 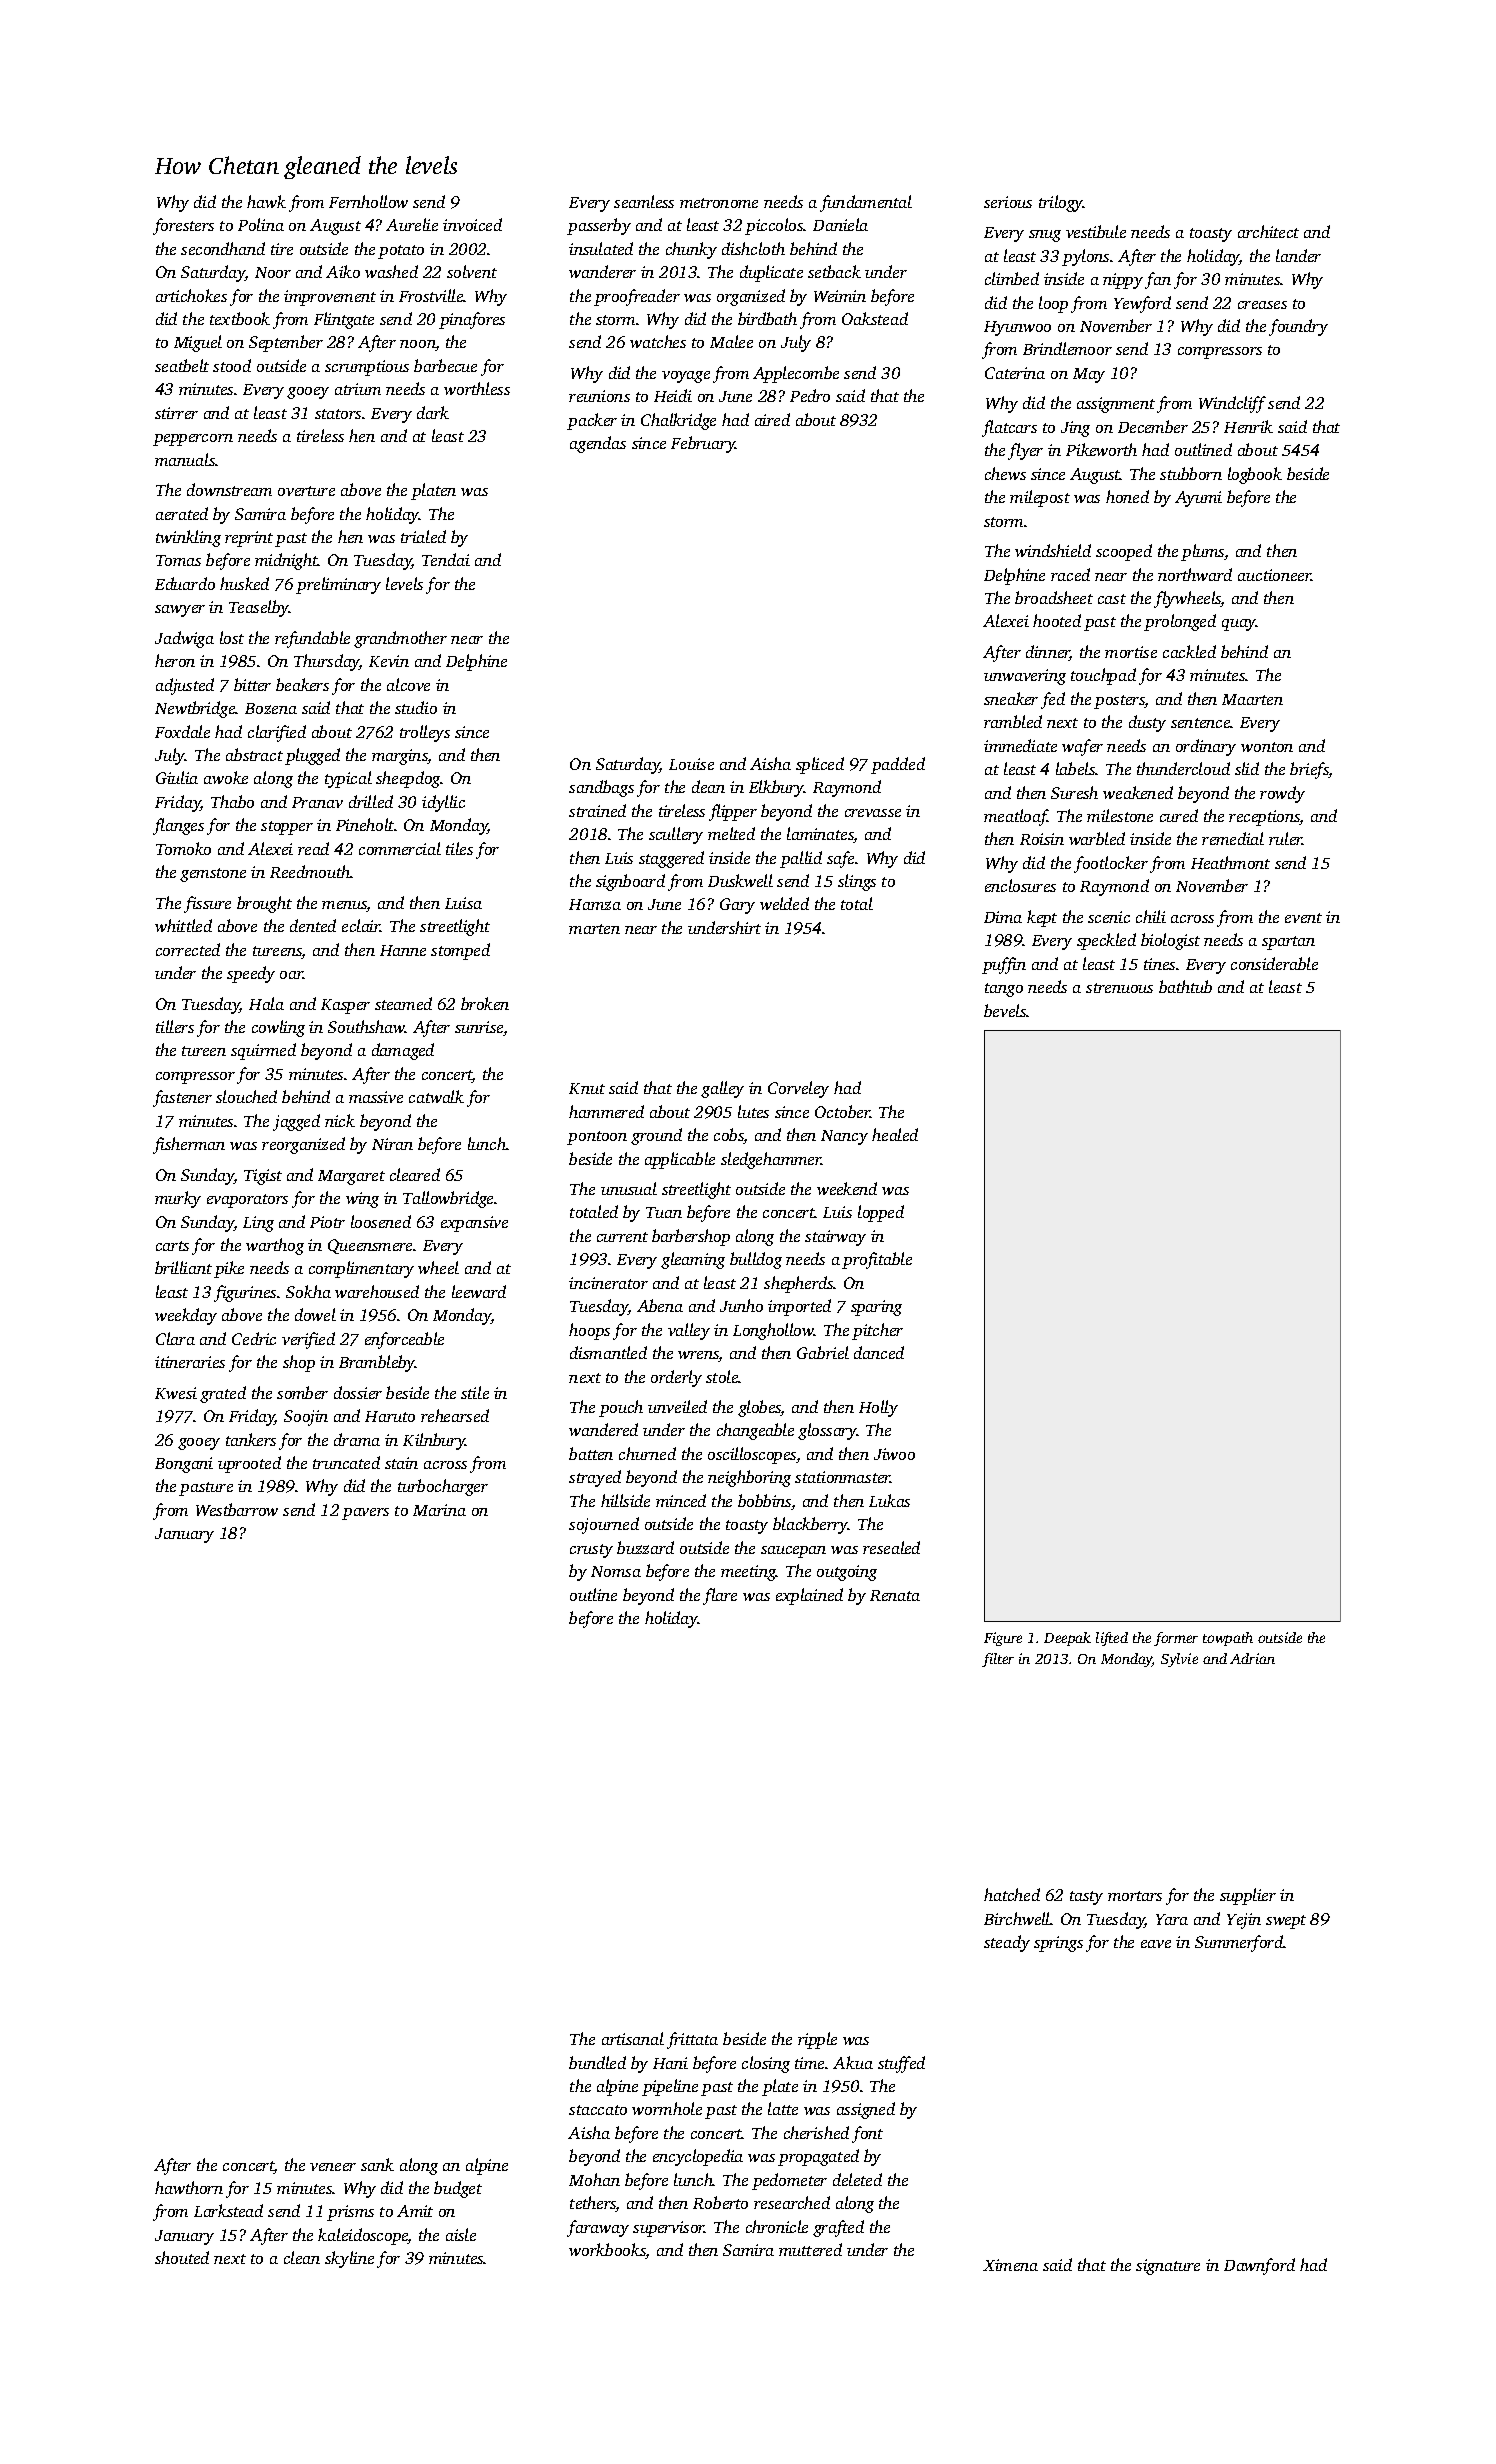 What do you see at coordinates (784, 903) in the screenshot?
I see `welded` at bounding box center [784, 903].
